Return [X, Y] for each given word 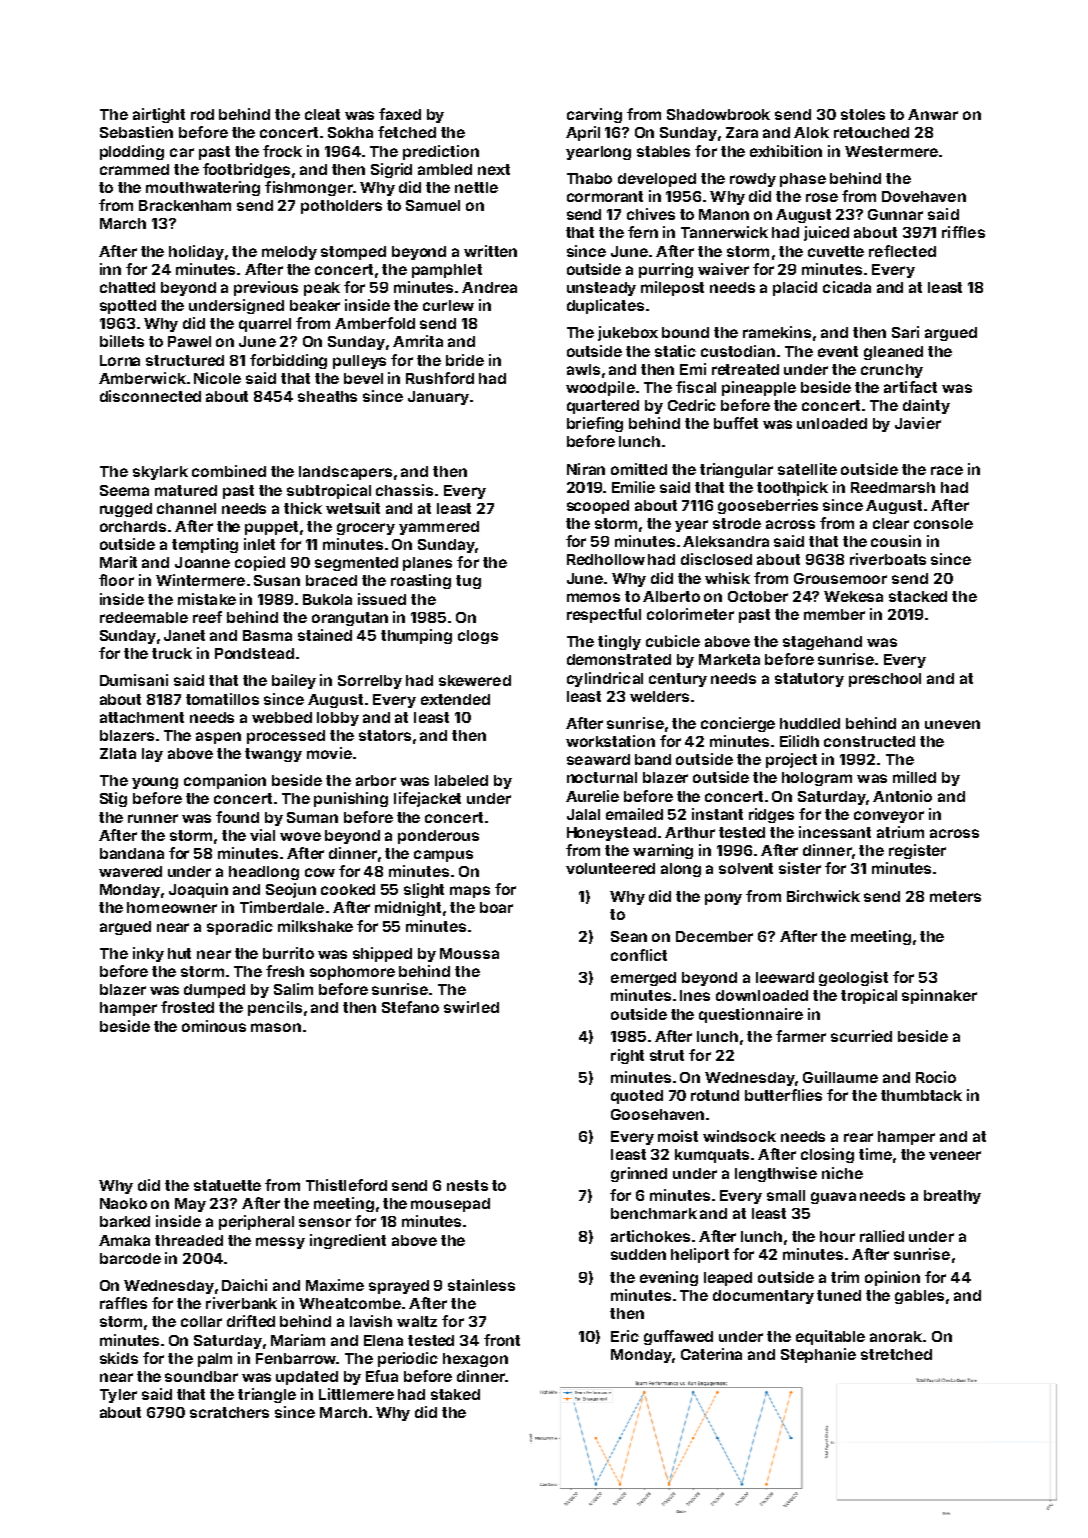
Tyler [118, 1396]
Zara [742, 132]
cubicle [673, 641]
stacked [918, 596]
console [943, 523]
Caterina [711, 1354]
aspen [218, 738]
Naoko [123, 1203]
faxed [400, 114]
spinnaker [939, 996]
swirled [471, 1007]
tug [468, 582]
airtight [159, 115]
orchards [133, 526]
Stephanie [818, 1355]
